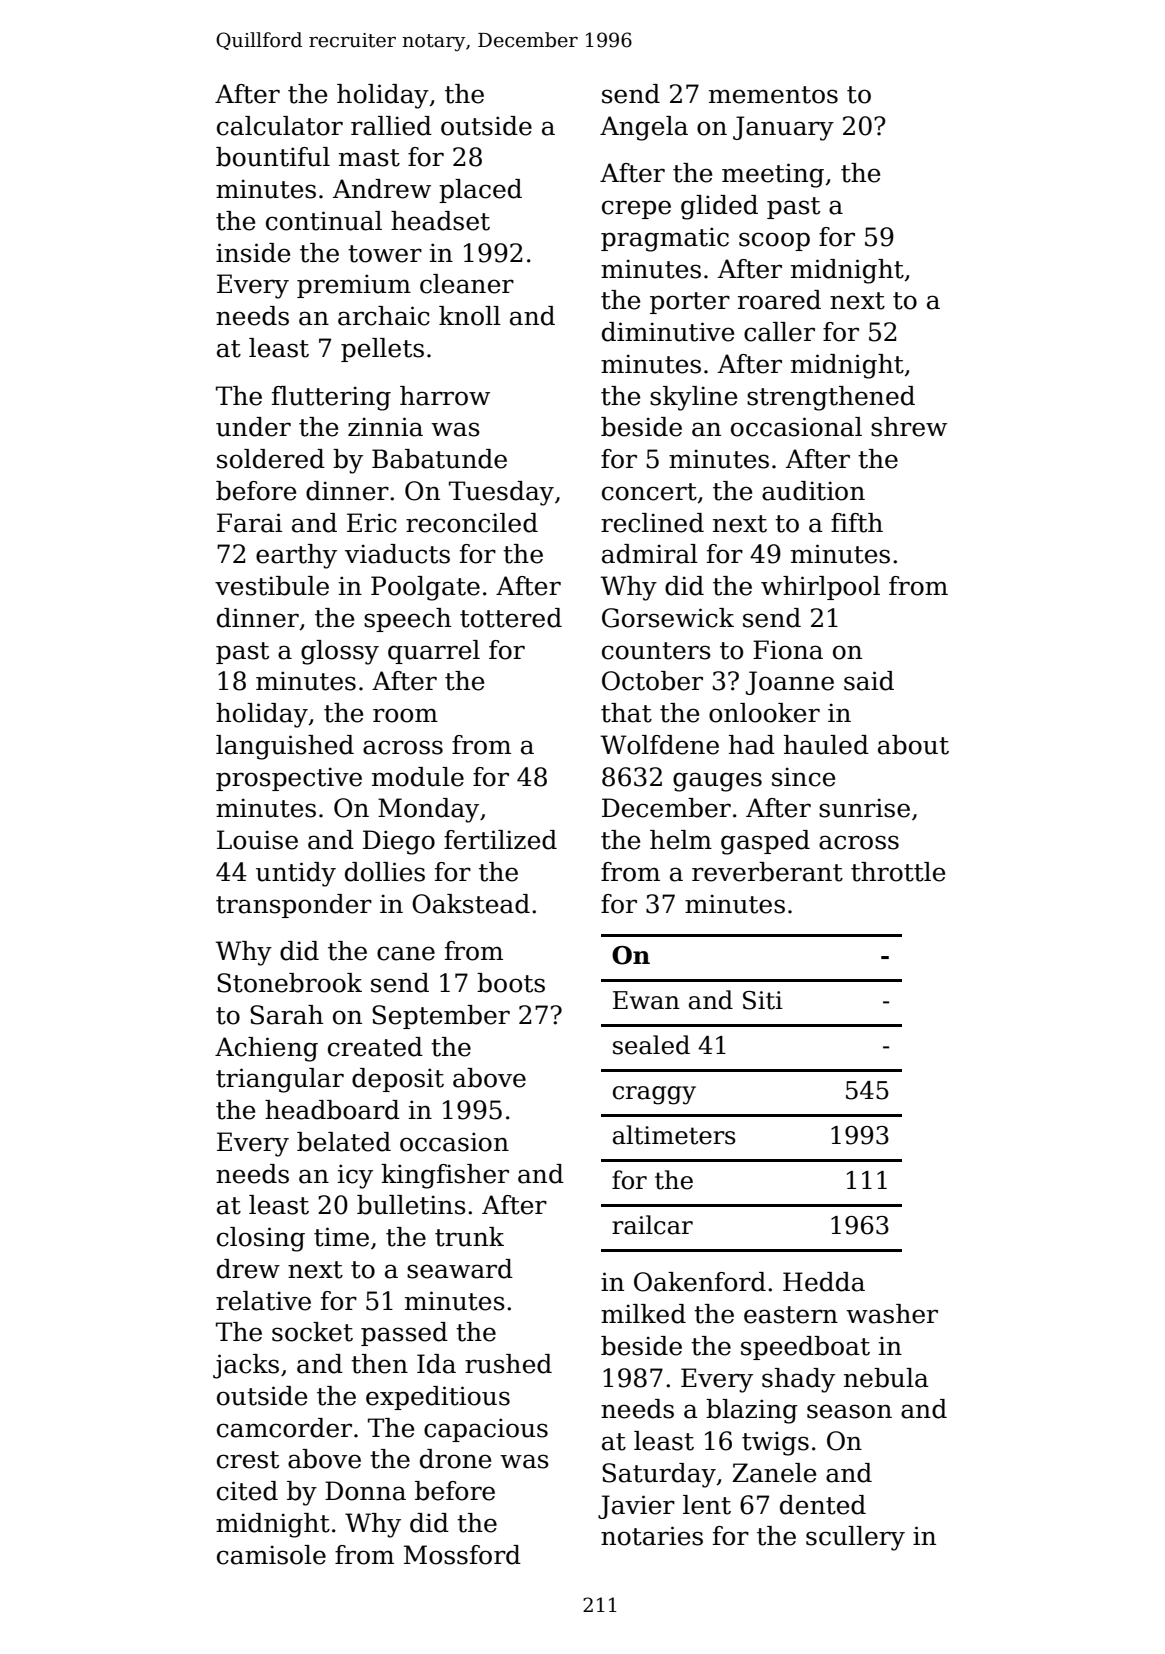  Describe the element at coordinates (656, 651) in the screenshot. I see `counters` at that location.
